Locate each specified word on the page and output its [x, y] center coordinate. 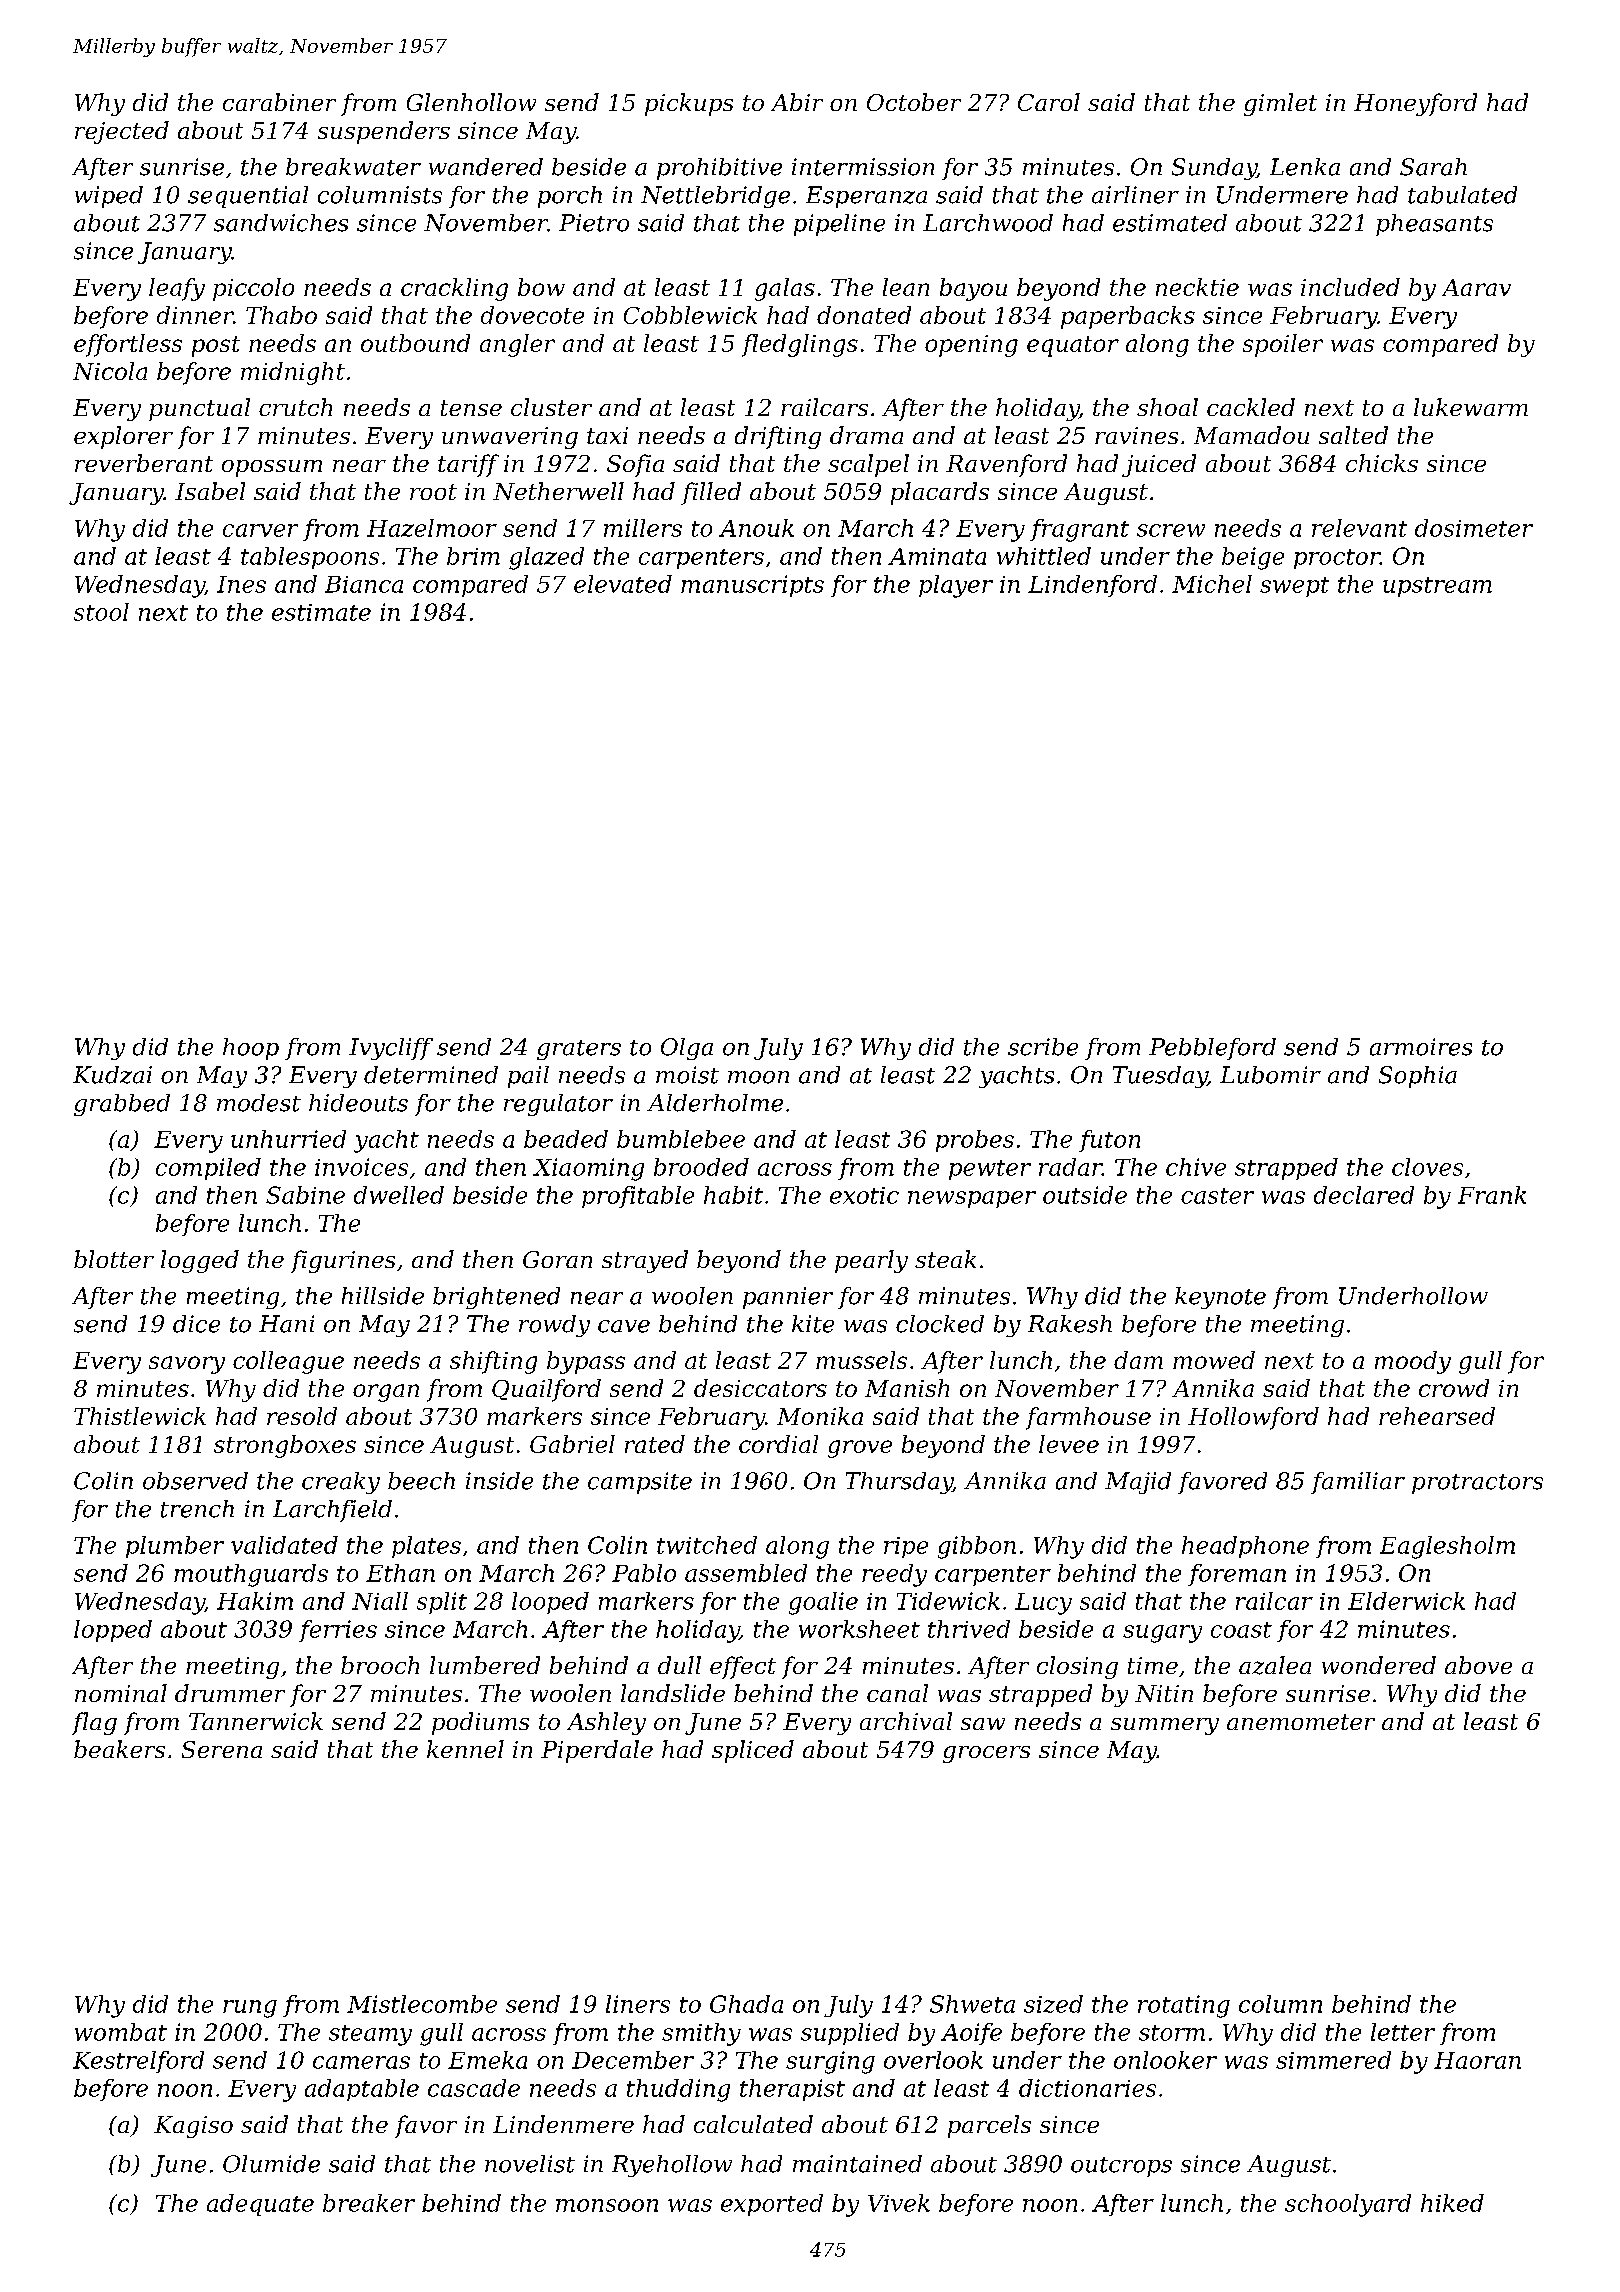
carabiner [279, 102]
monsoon [607, 2205]
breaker [369, 2203]
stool [101, 612]
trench [197, 1509]
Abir [797, 102]
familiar [1358, 1483]
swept [1294, 587]
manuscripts [752, 586]
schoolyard [1348, 2205]
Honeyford [1415, 104]
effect [743, 1667]
